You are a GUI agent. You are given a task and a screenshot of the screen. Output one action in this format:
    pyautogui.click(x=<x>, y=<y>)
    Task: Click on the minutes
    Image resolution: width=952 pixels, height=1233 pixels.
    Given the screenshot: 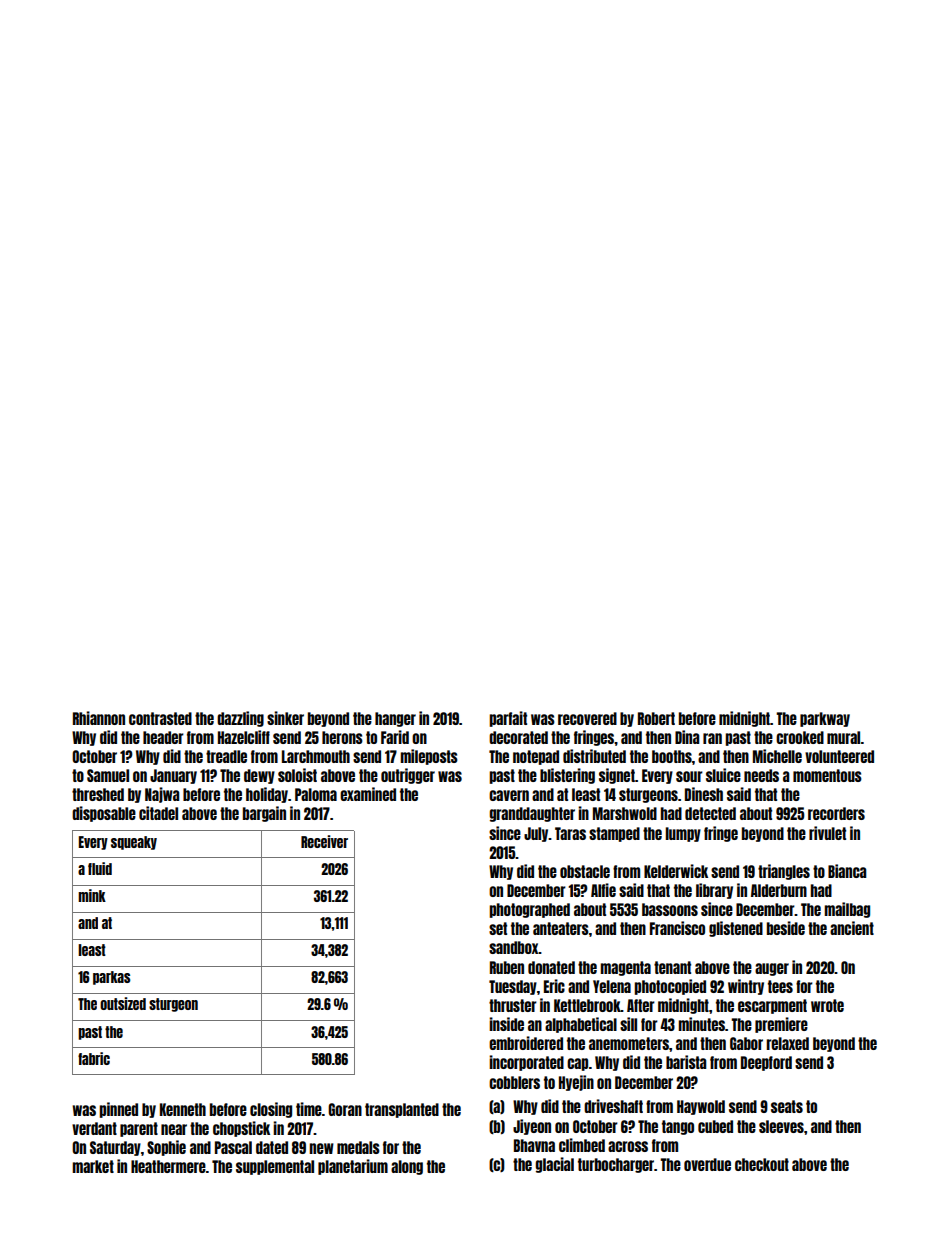 What is the action you would take?
    pyautogui.click(x=701, y=1024)
